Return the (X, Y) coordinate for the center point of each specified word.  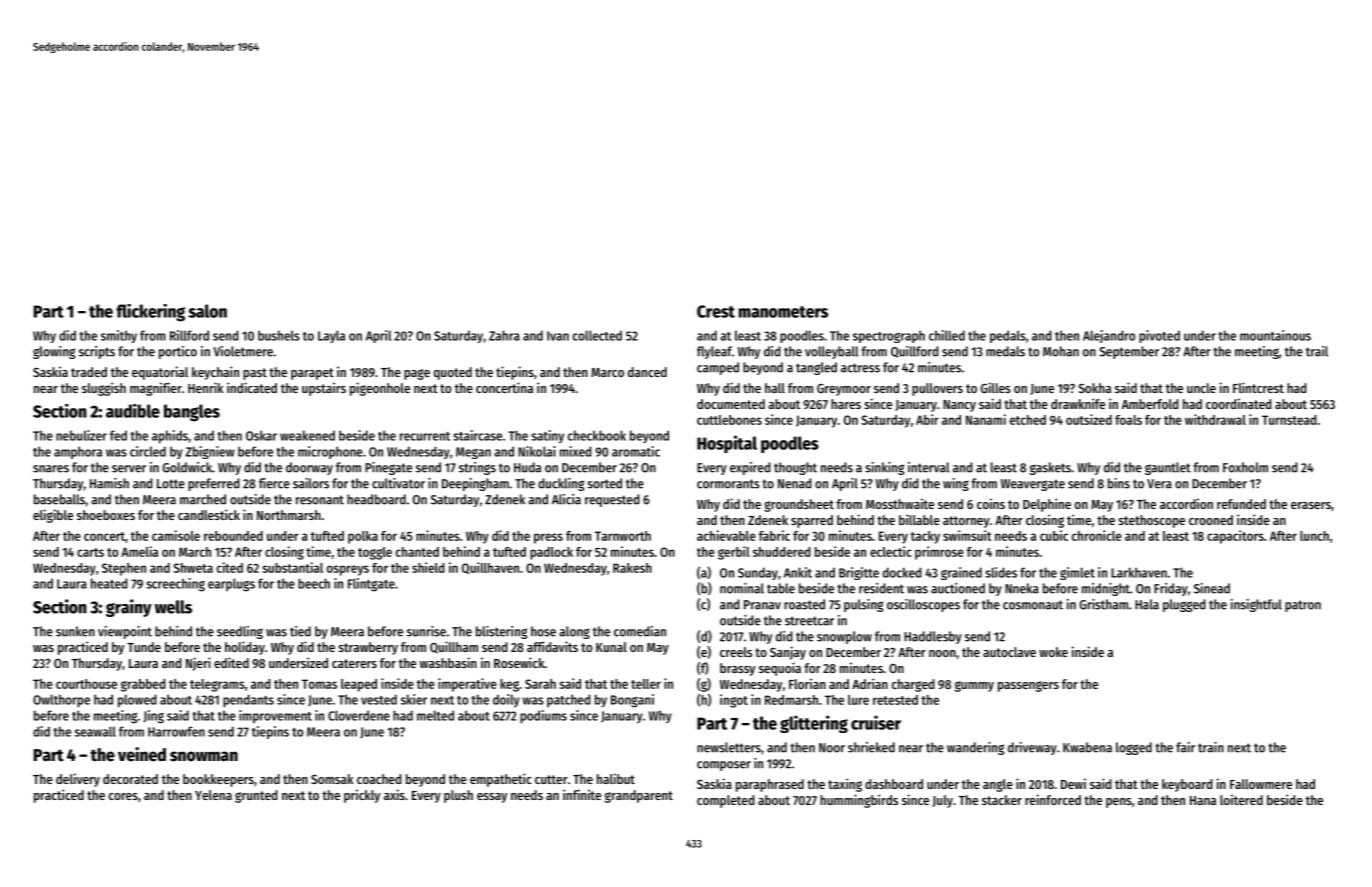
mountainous (1275, 335)
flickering (150, 313)
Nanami (986, 419)
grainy (129, 608)
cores (123, 796)
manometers (783, 312)
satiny (547, 437)
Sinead (1212, 588)
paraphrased (770, 785)
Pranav (762, 605)
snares (51, 469)
